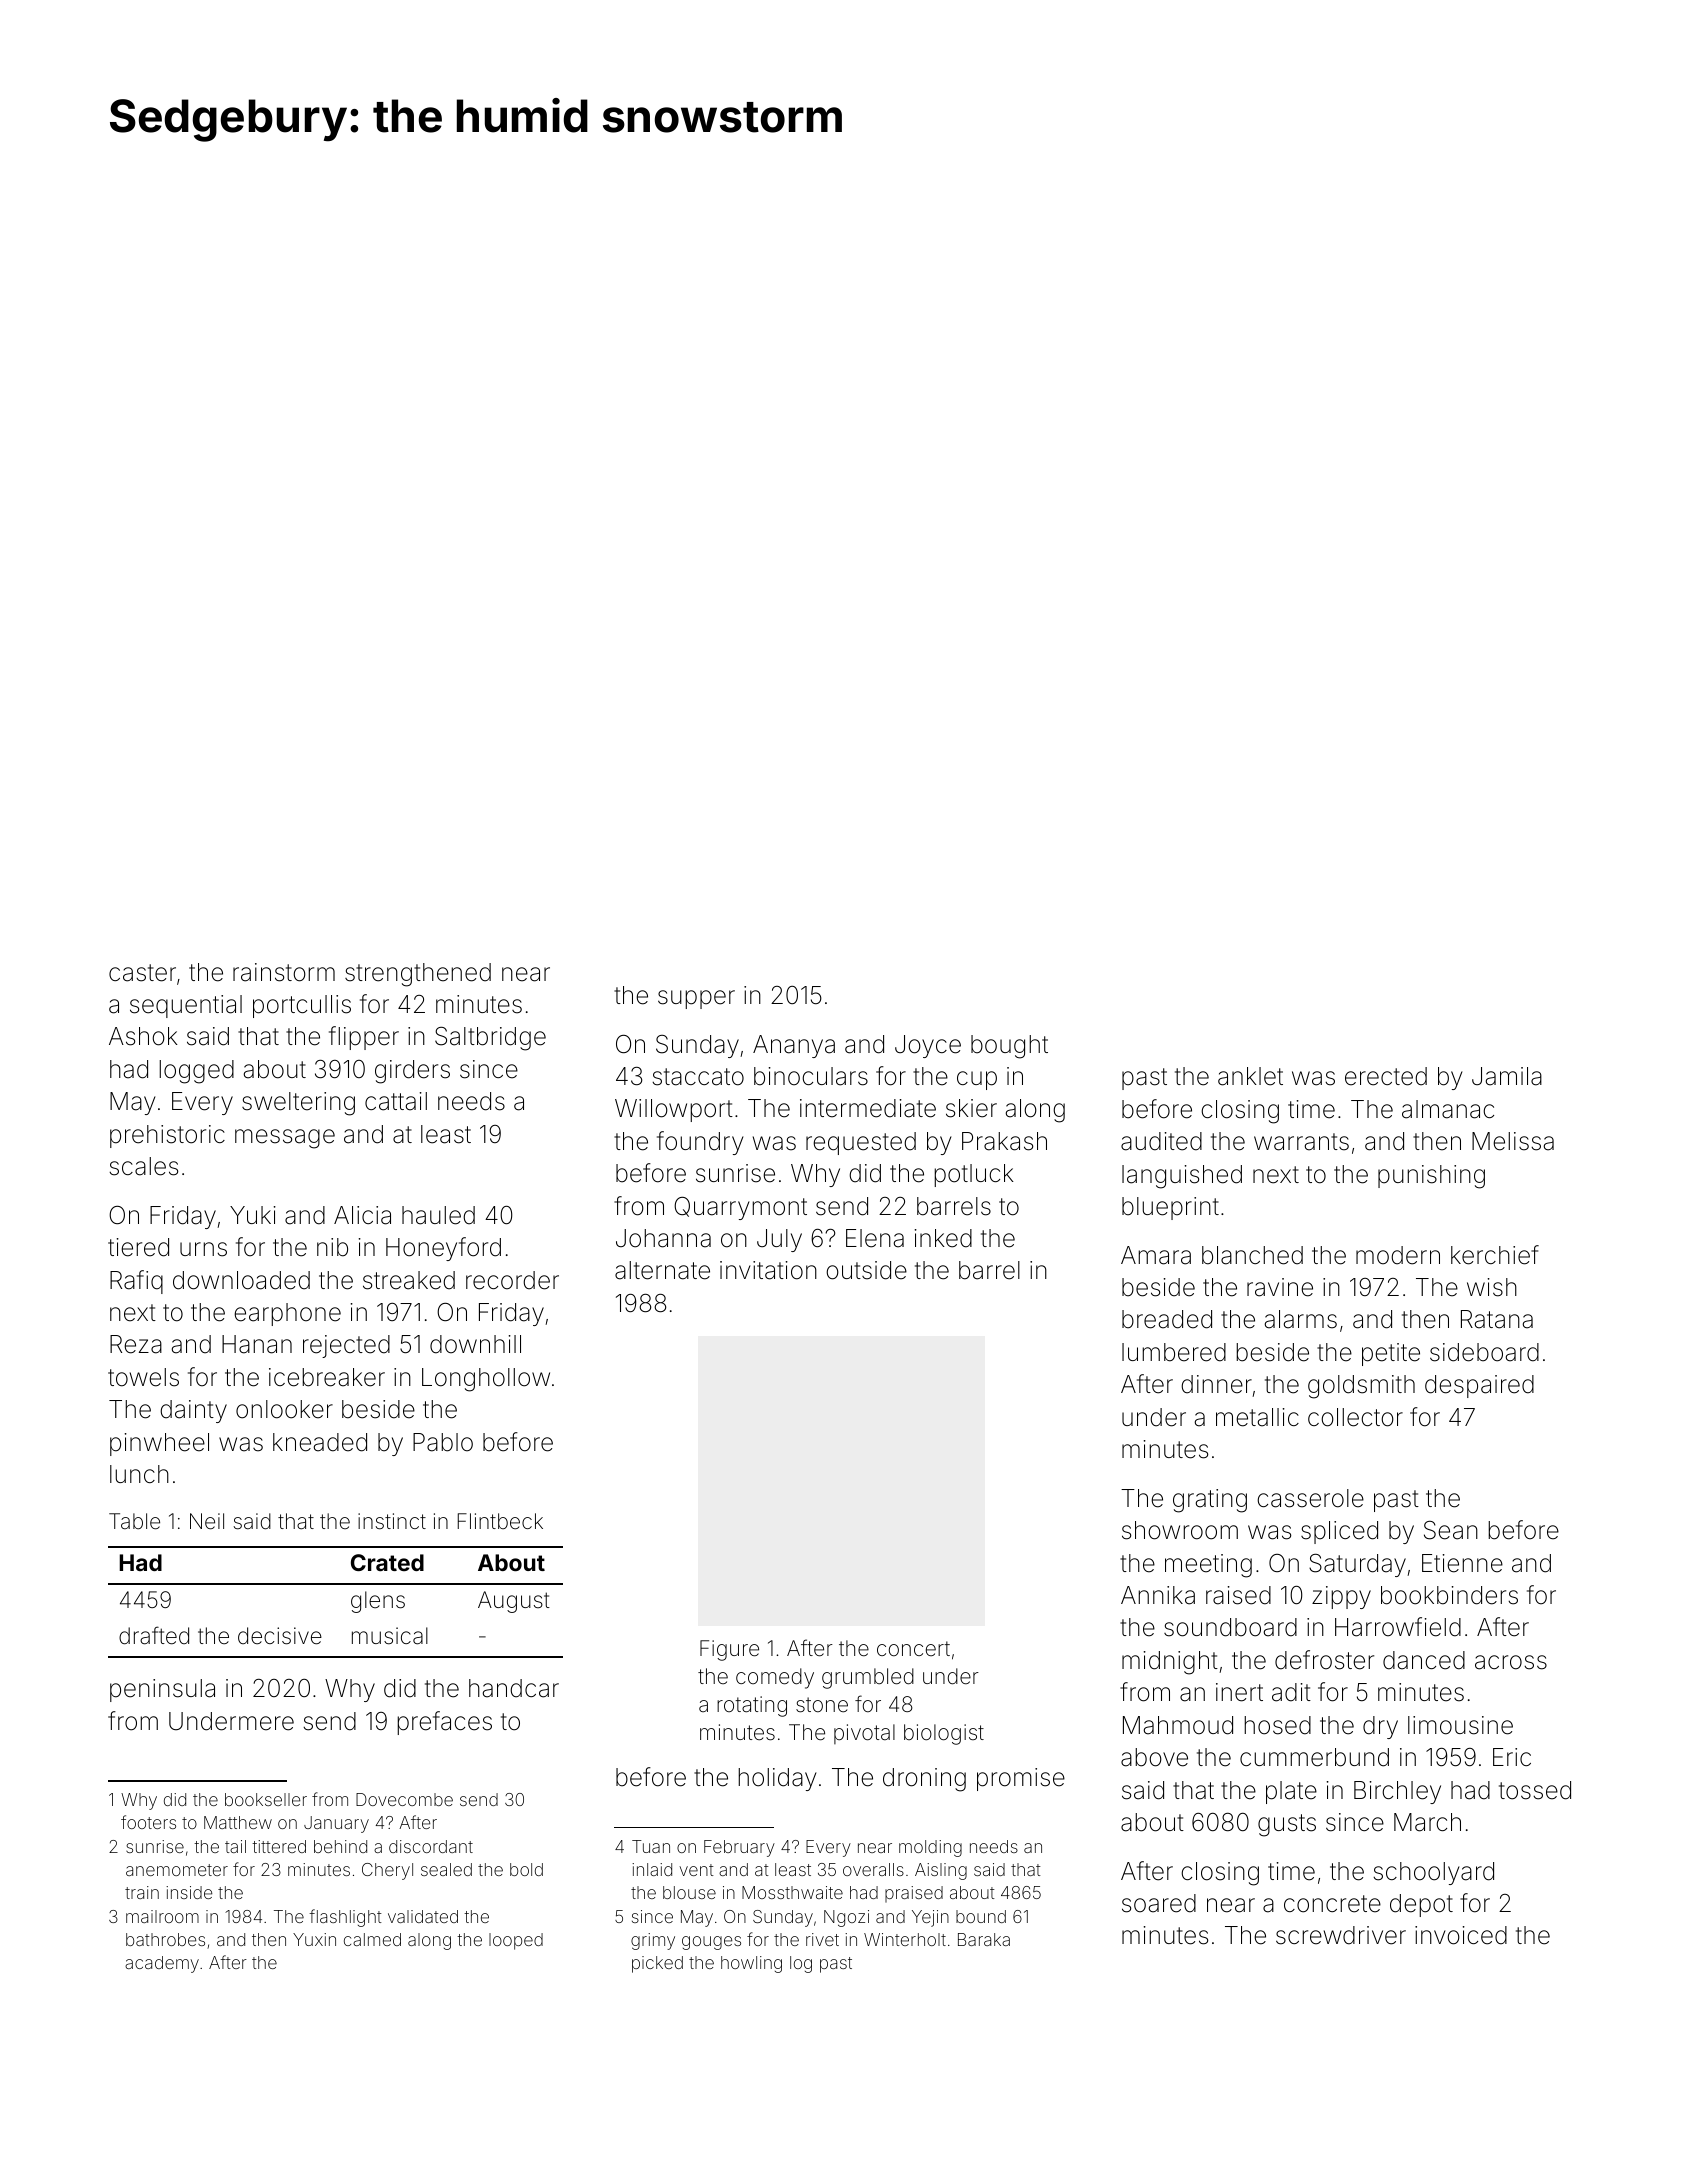  What do you see at coordinates (1507, 1076) in the screenshot?
I see `Jamila` at bounding box center [1507, 1076].
